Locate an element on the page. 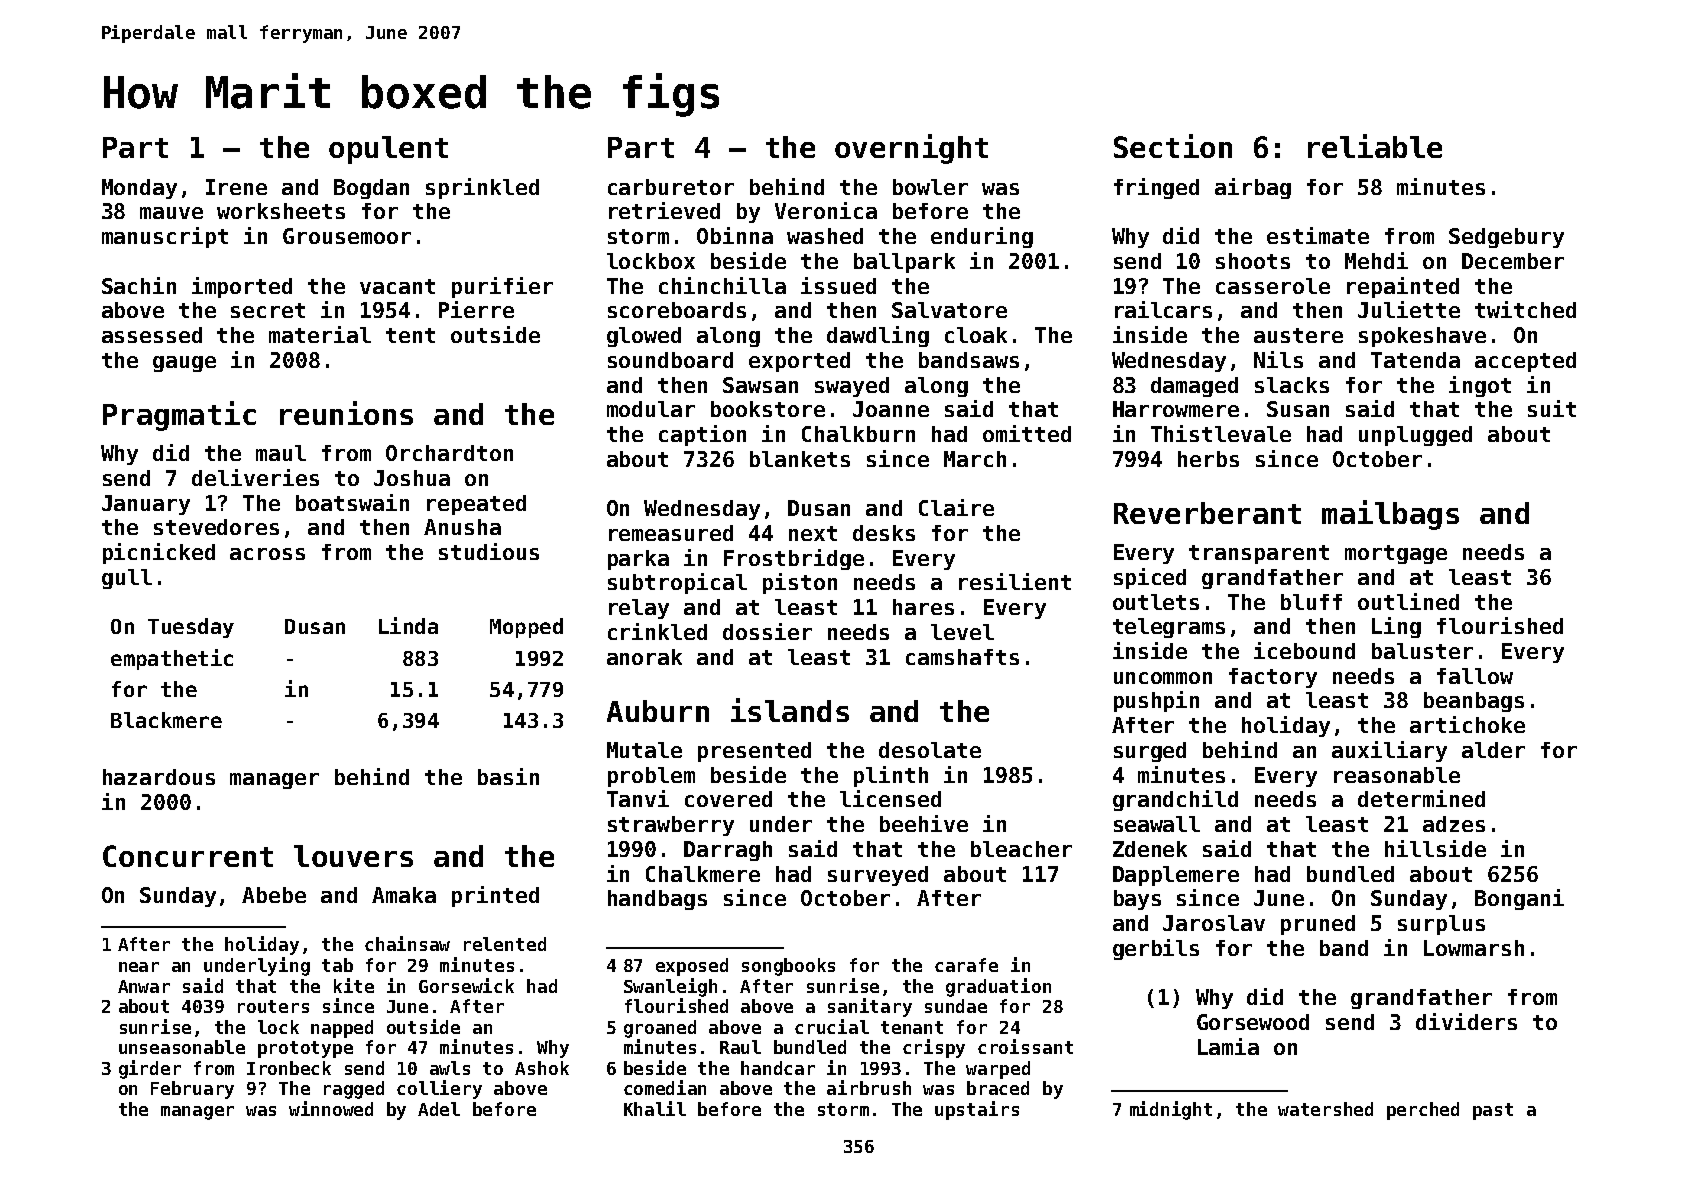  Blackmere is located at coordinates (166, 720).
